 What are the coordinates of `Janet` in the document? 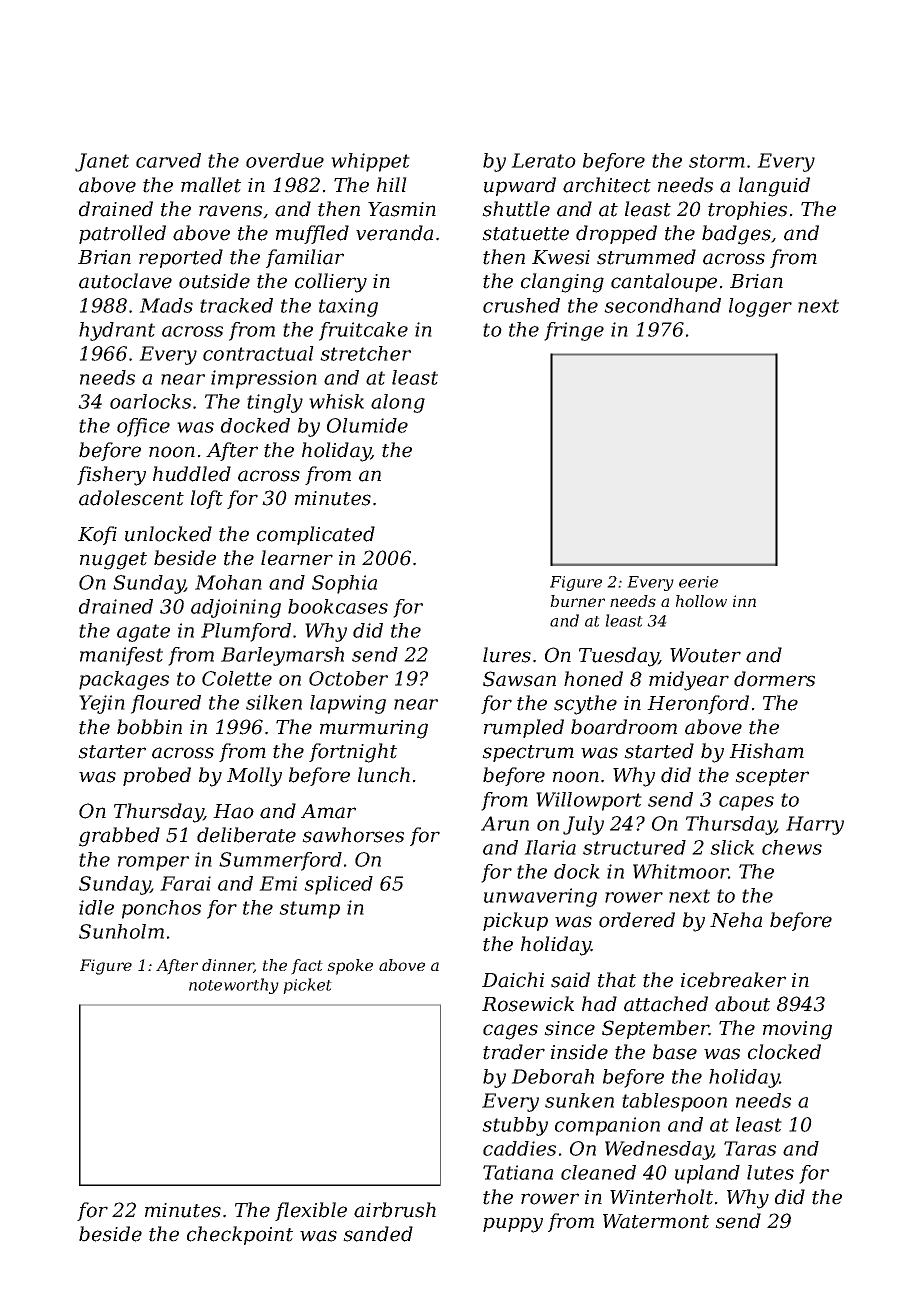 It's located at (102, 162).
